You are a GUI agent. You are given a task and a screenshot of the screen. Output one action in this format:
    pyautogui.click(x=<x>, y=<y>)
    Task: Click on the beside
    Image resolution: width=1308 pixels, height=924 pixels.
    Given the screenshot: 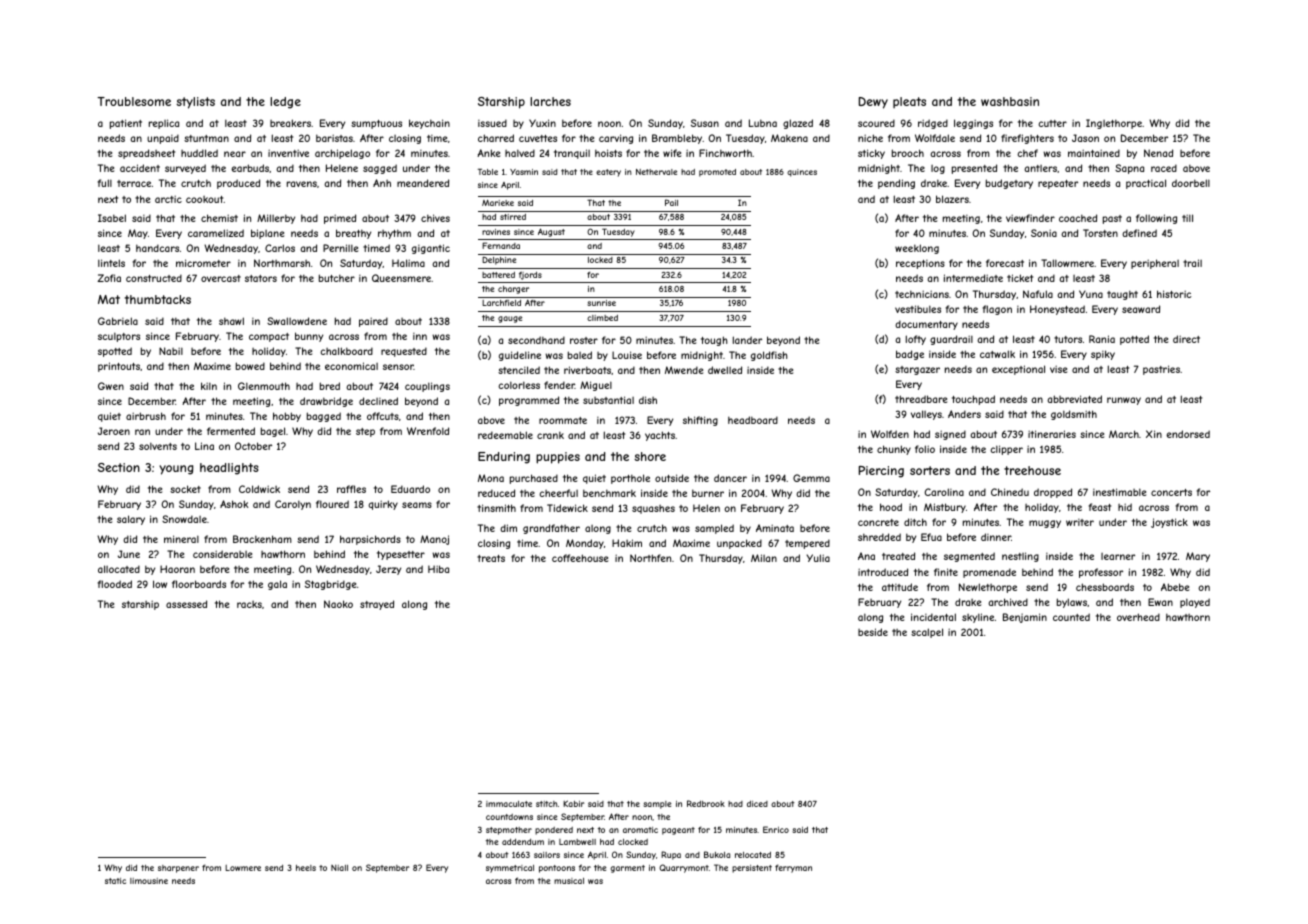 What is the action you would take?
    pyautogui.click(x=873, y=632)
